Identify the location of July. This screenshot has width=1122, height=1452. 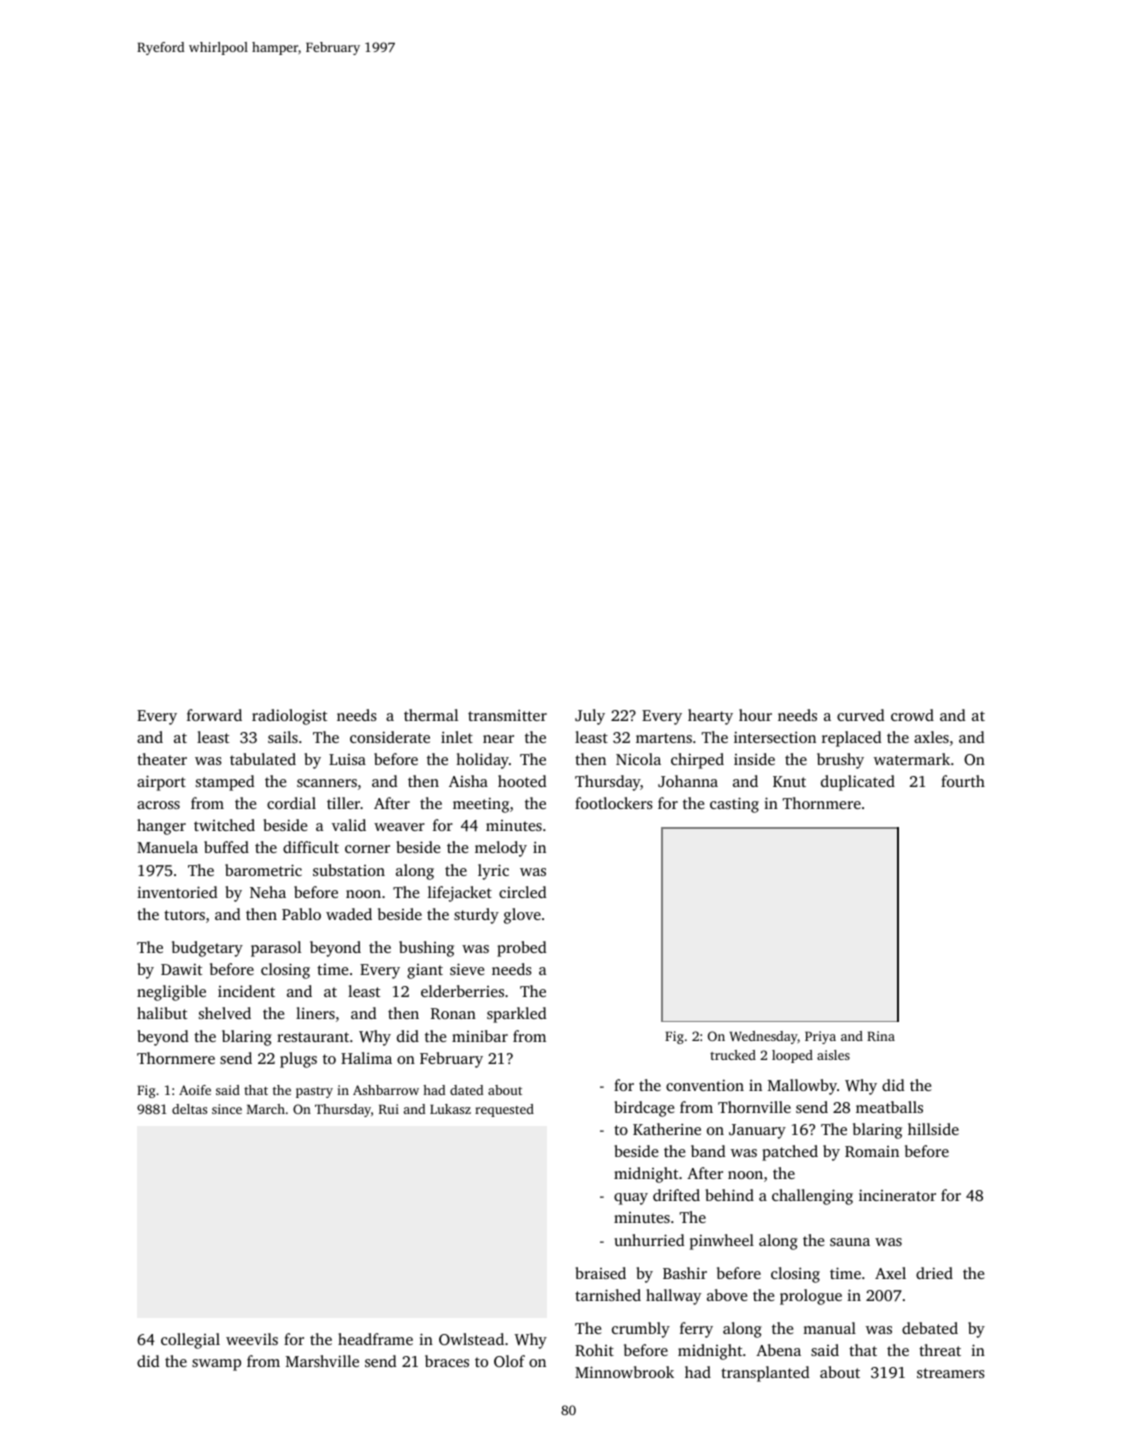
(590, 717).
